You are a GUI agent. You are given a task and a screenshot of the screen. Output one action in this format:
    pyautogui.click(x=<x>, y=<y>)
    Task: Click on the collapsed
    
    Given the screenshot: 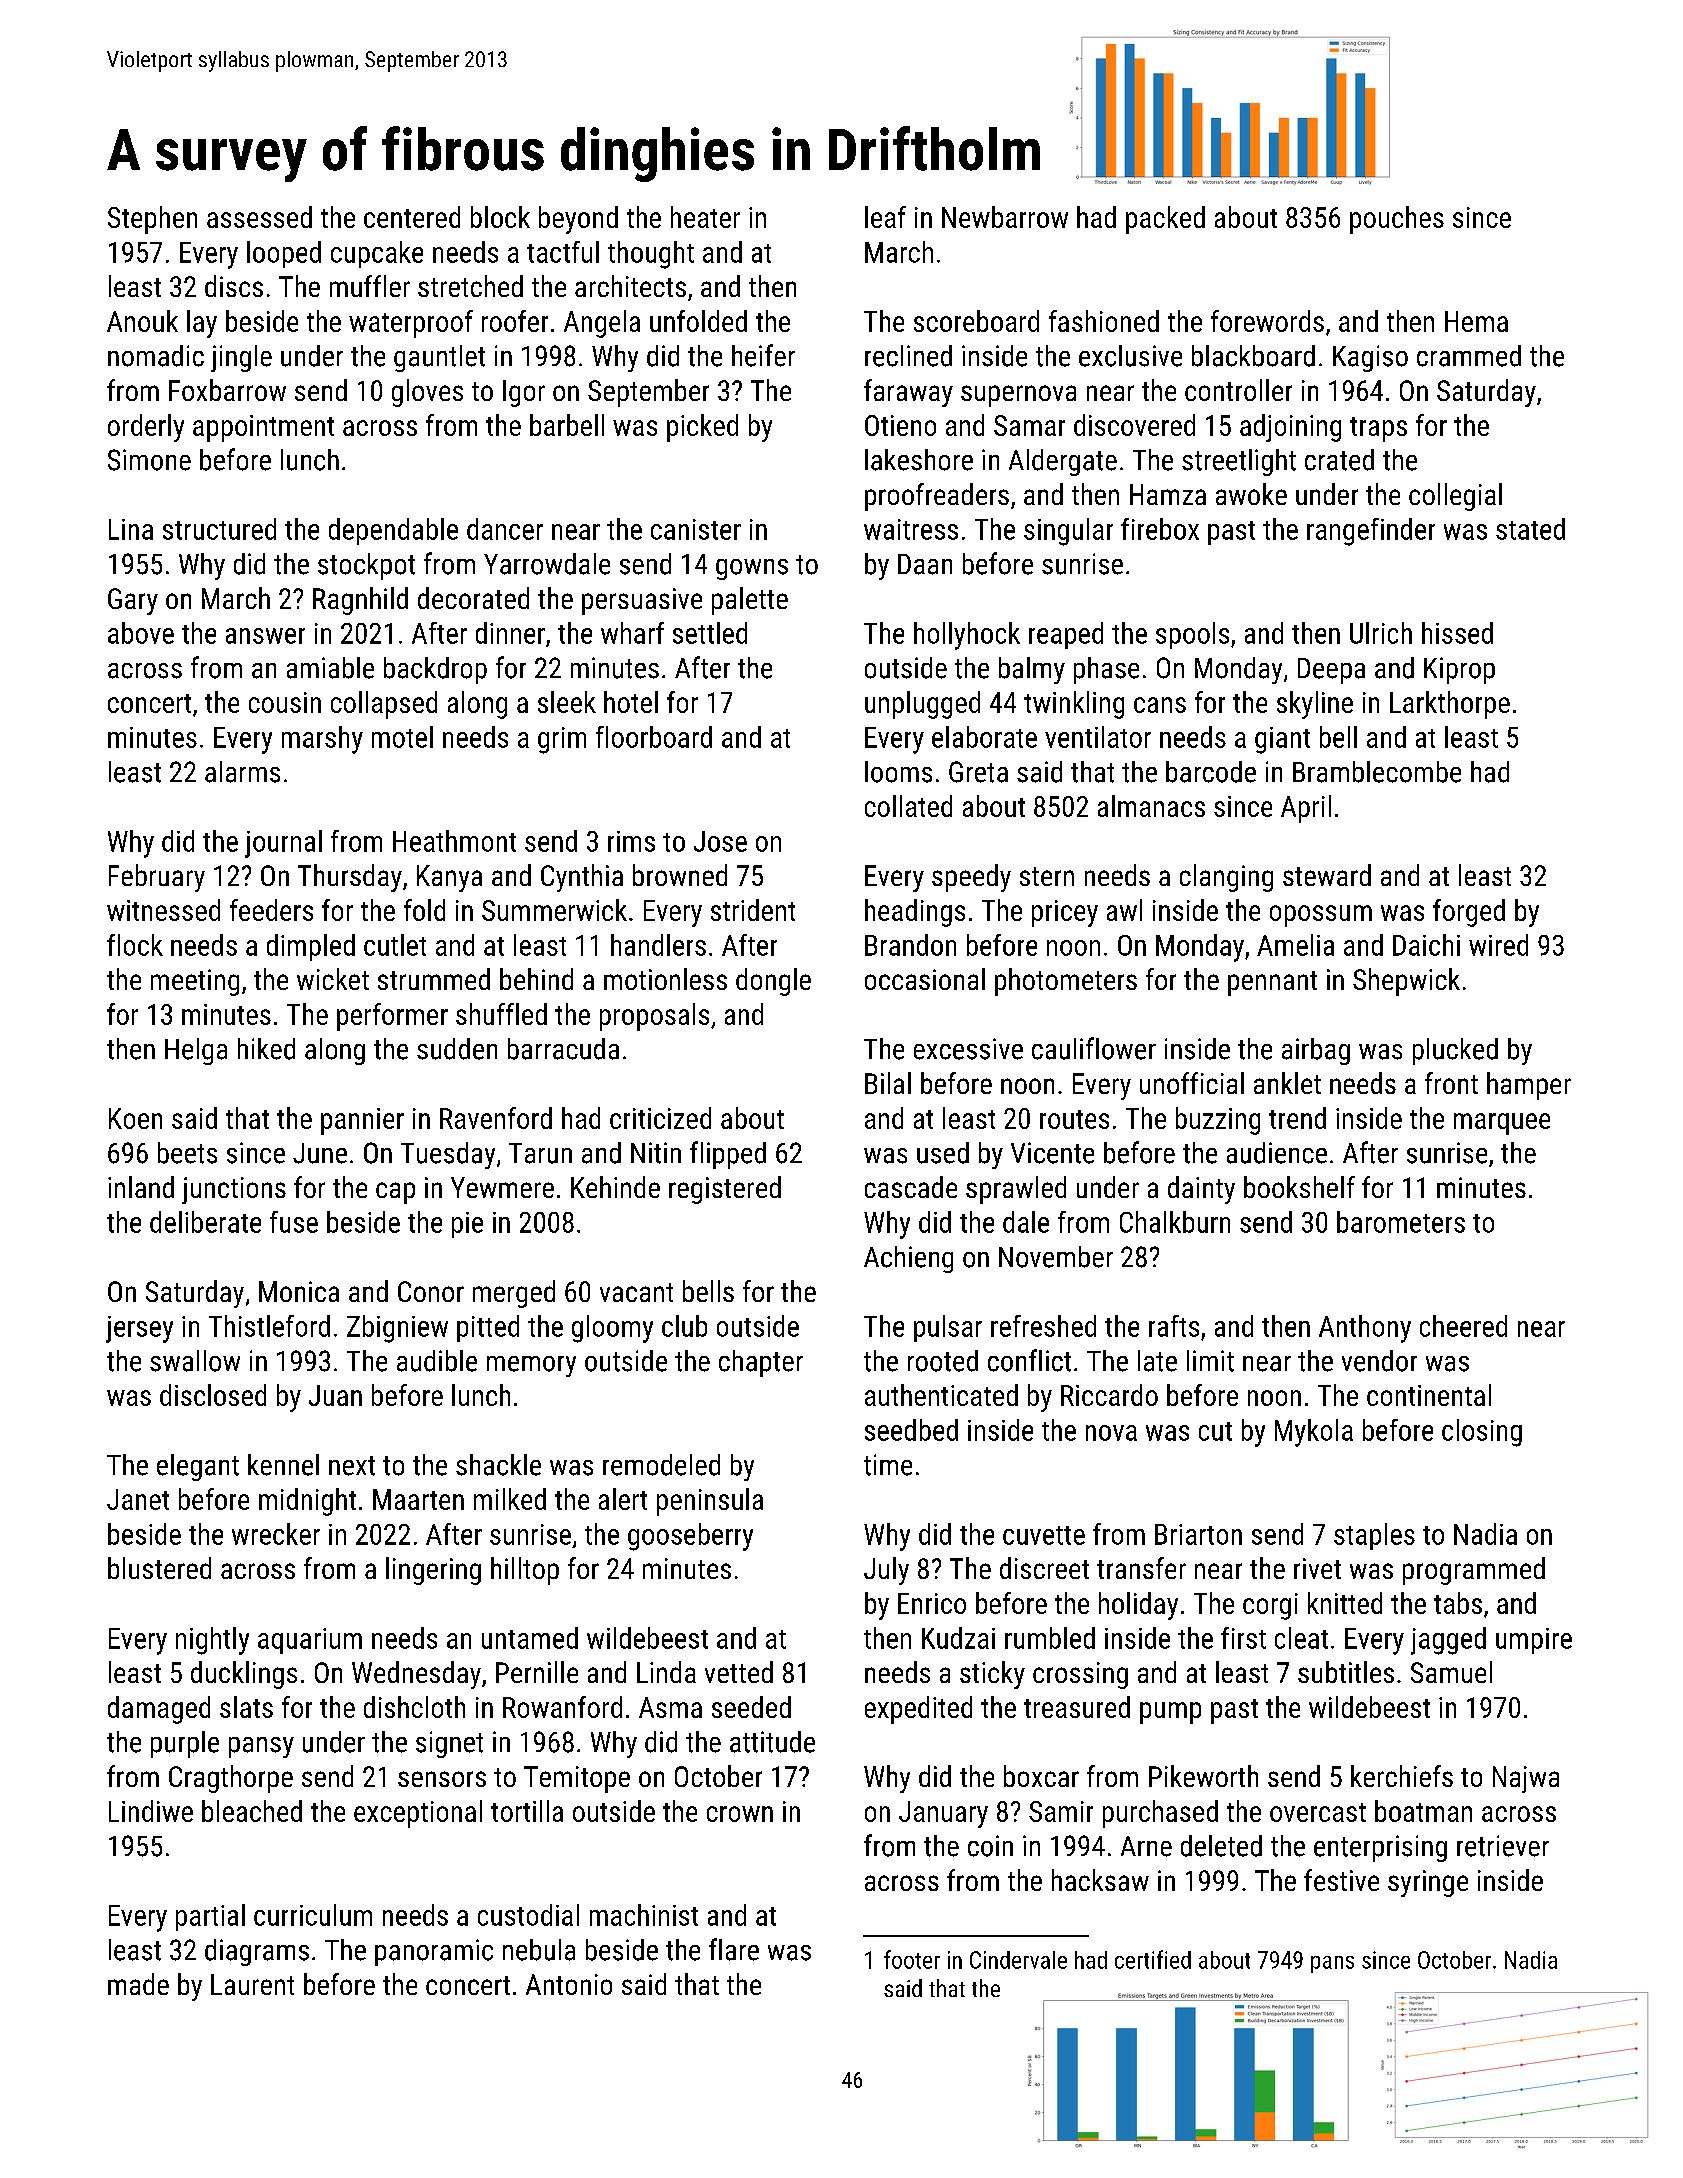 What is the action you would take?
    pyautogui.click(x=384, y=705)
